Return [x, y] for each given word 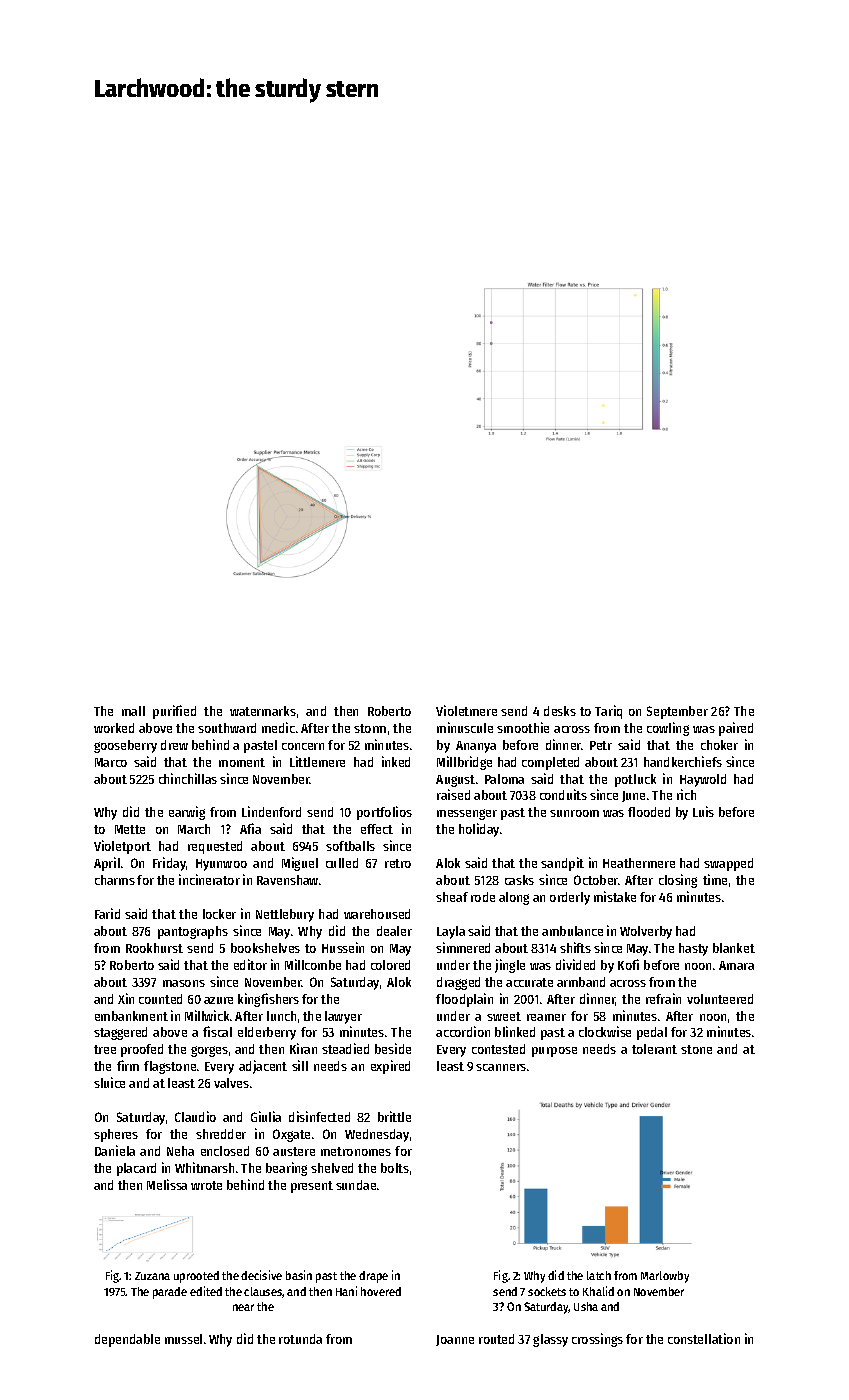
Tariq [608, 712]
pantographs [193, 932]
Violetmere [466, 710]
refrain [663, 998]
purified [174, 712]
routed [496, 1339]
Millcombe [313, 964]
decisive [261, 1275]
